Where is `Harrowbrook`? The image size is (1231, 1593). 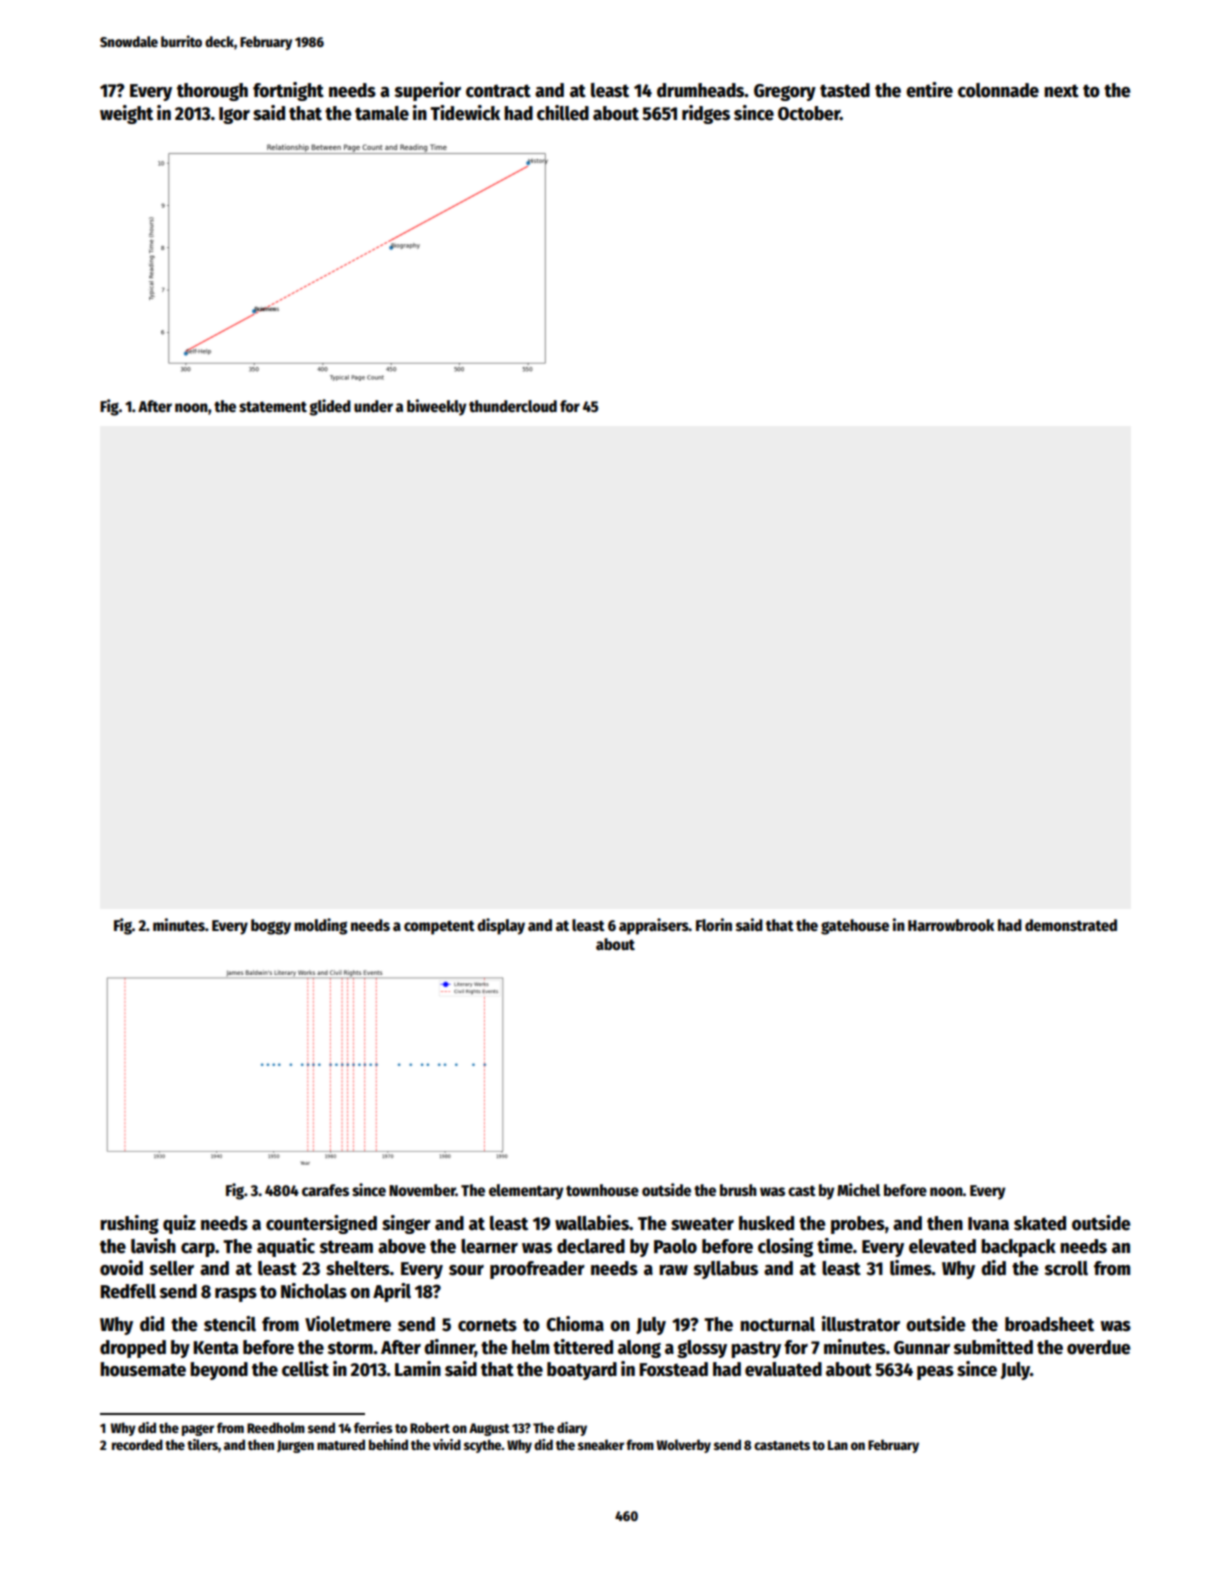
Harrowbrook is located at coordinates (951, 925).
